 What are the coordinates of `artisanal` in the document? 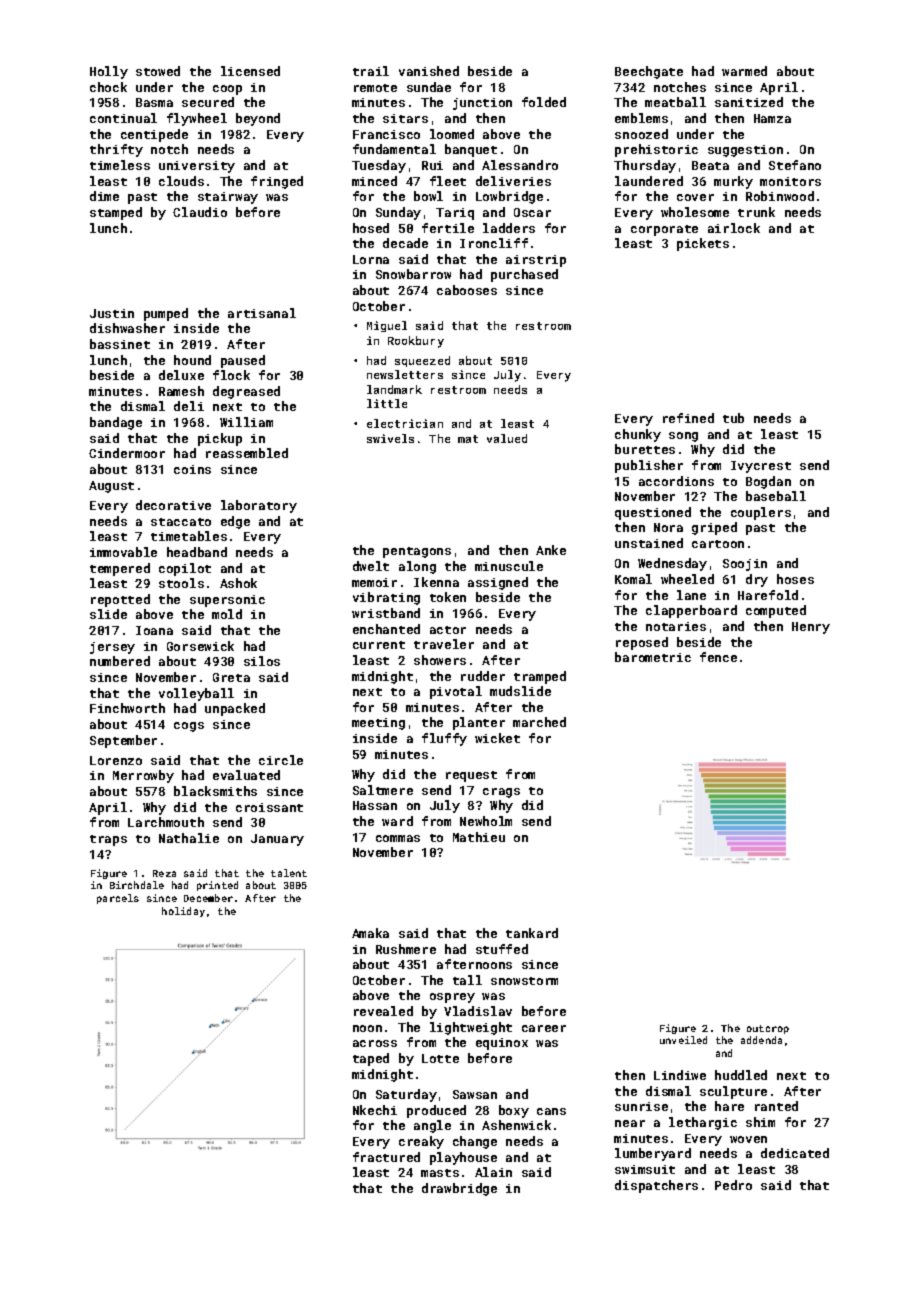 It's located at (262, 313).
